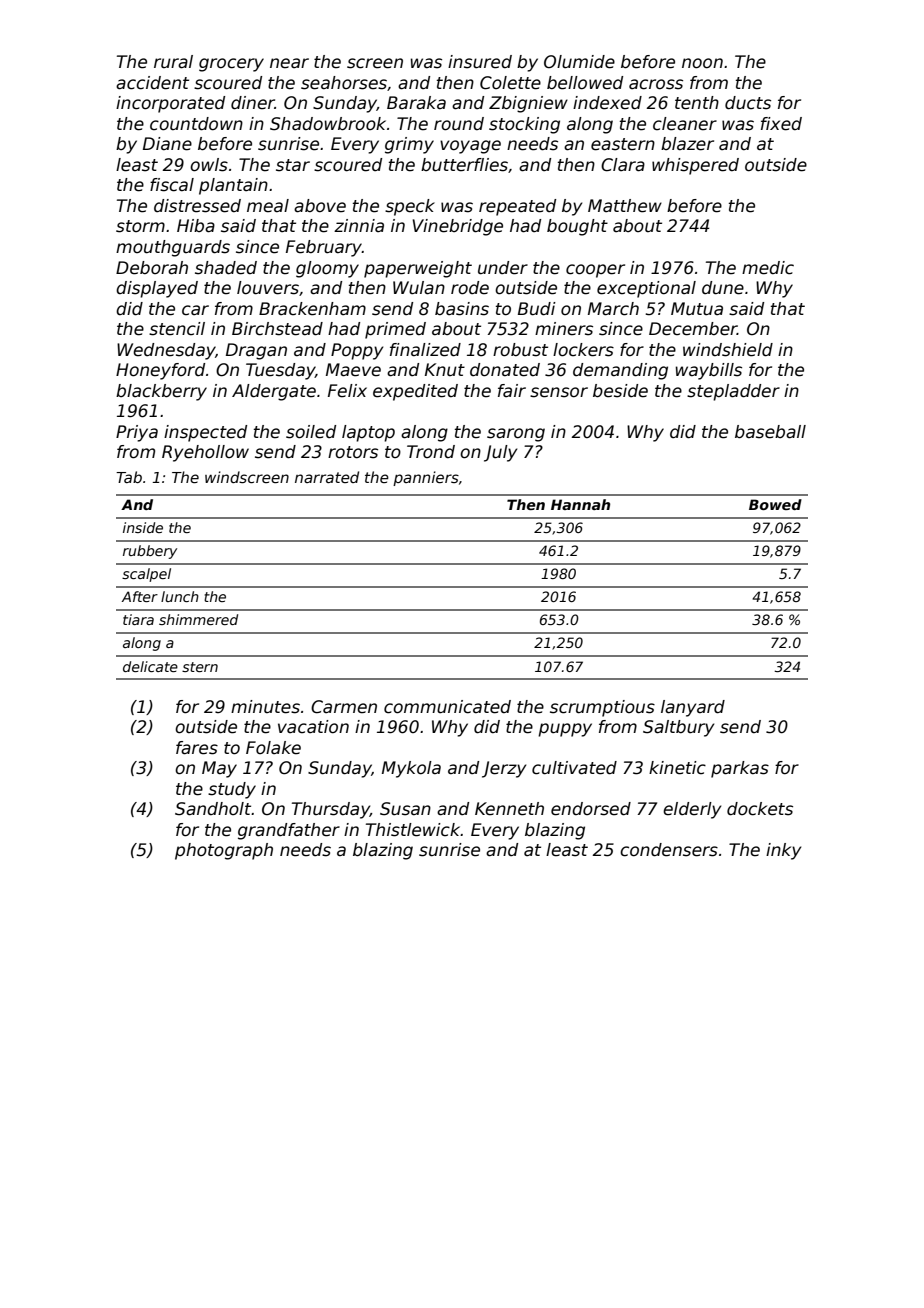  What do you see at coordinates (503, 268) in the screenshot?
I see `under` at bounding box center [503, 268].
